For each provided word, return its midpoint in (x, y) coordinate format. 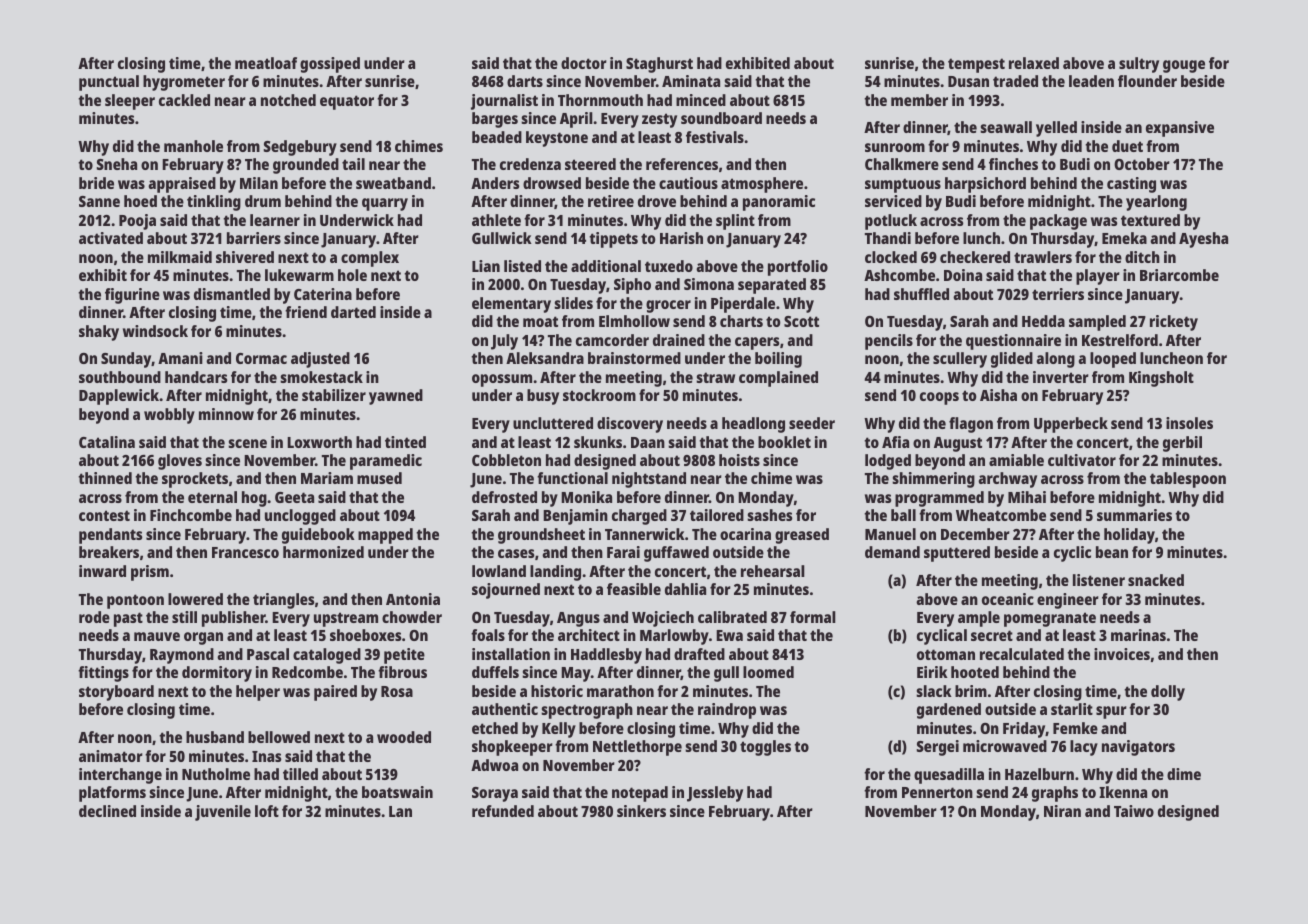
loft (267, 811)
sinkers (641, 811)
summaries (1134, 515)
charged (639, 517)
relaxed (1034, 63)
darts (525, 81)
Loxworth (319, 442)
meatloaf (266, 63)
